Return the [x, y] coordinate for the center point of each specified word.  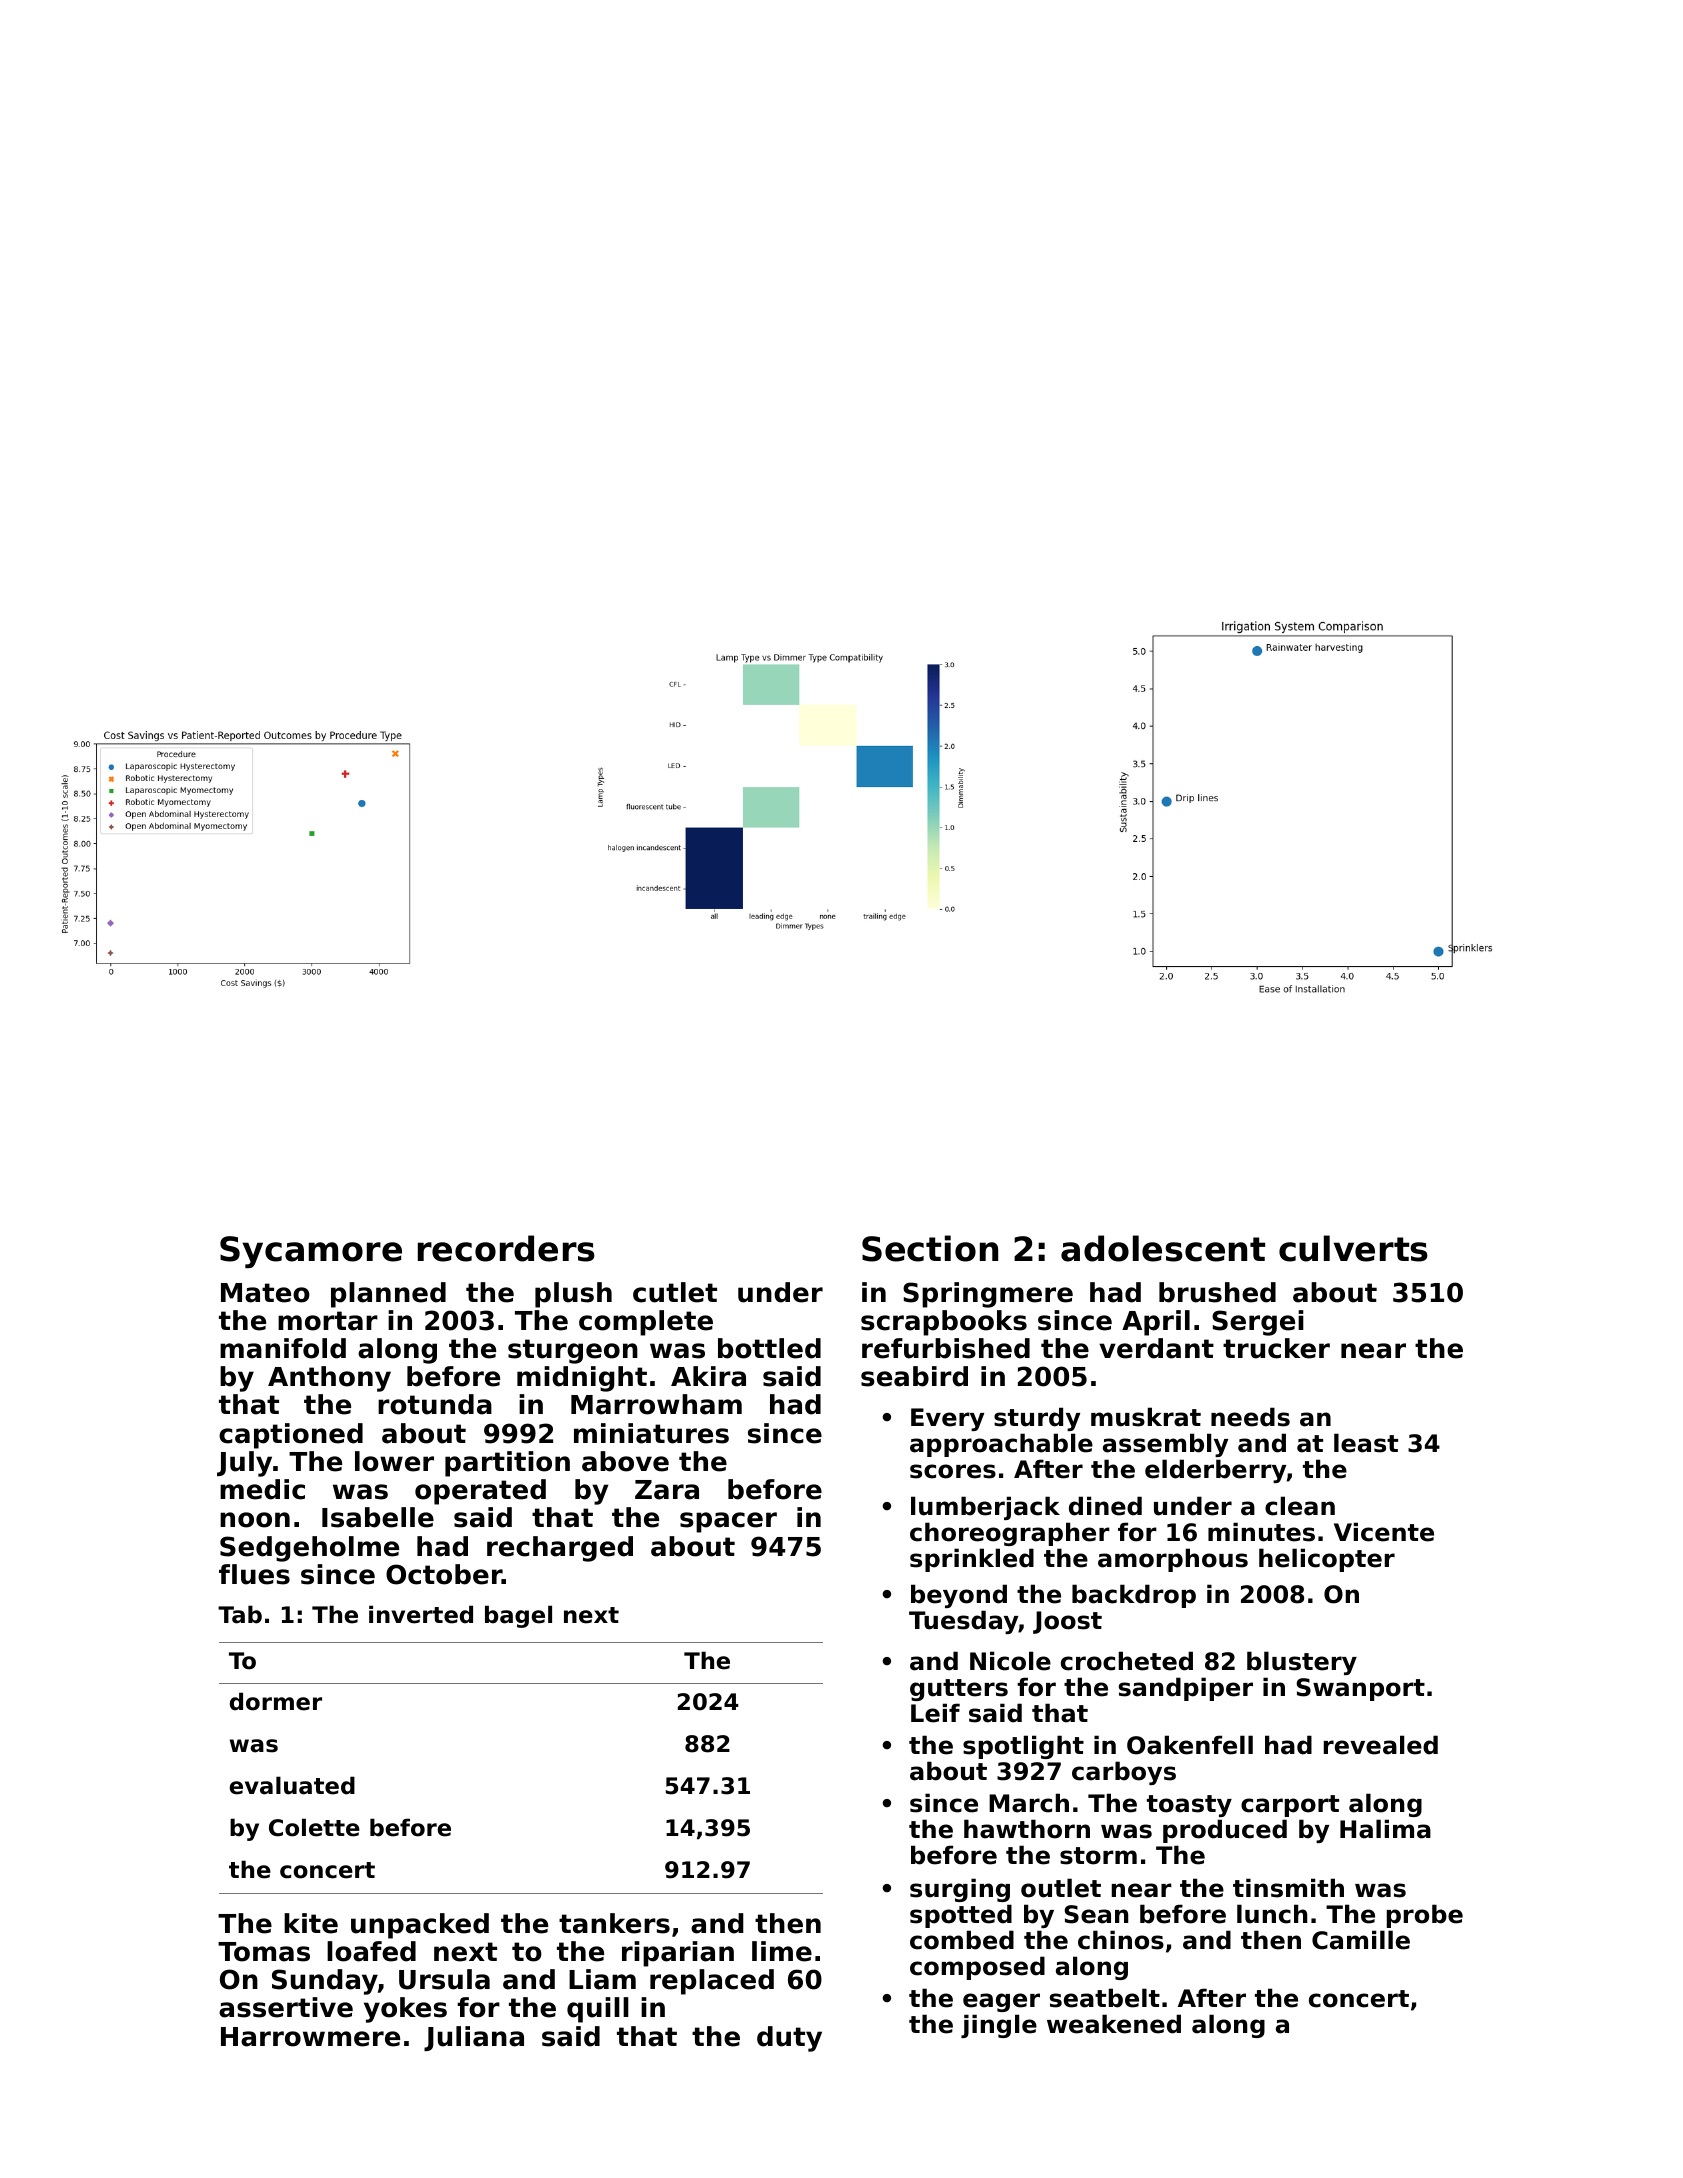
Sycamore [311, 1252]
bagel [518, 1616]
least [1366, 1443]
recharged [560, 1549]
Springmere [988, 1295]
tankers [614, 1923]
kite [311, 1923]
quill [598, 2010]
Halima [1385, 1829]
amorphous [1173, 1560]
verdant [1156, 1348]
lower [394, 1461]
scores [953, 1471]
